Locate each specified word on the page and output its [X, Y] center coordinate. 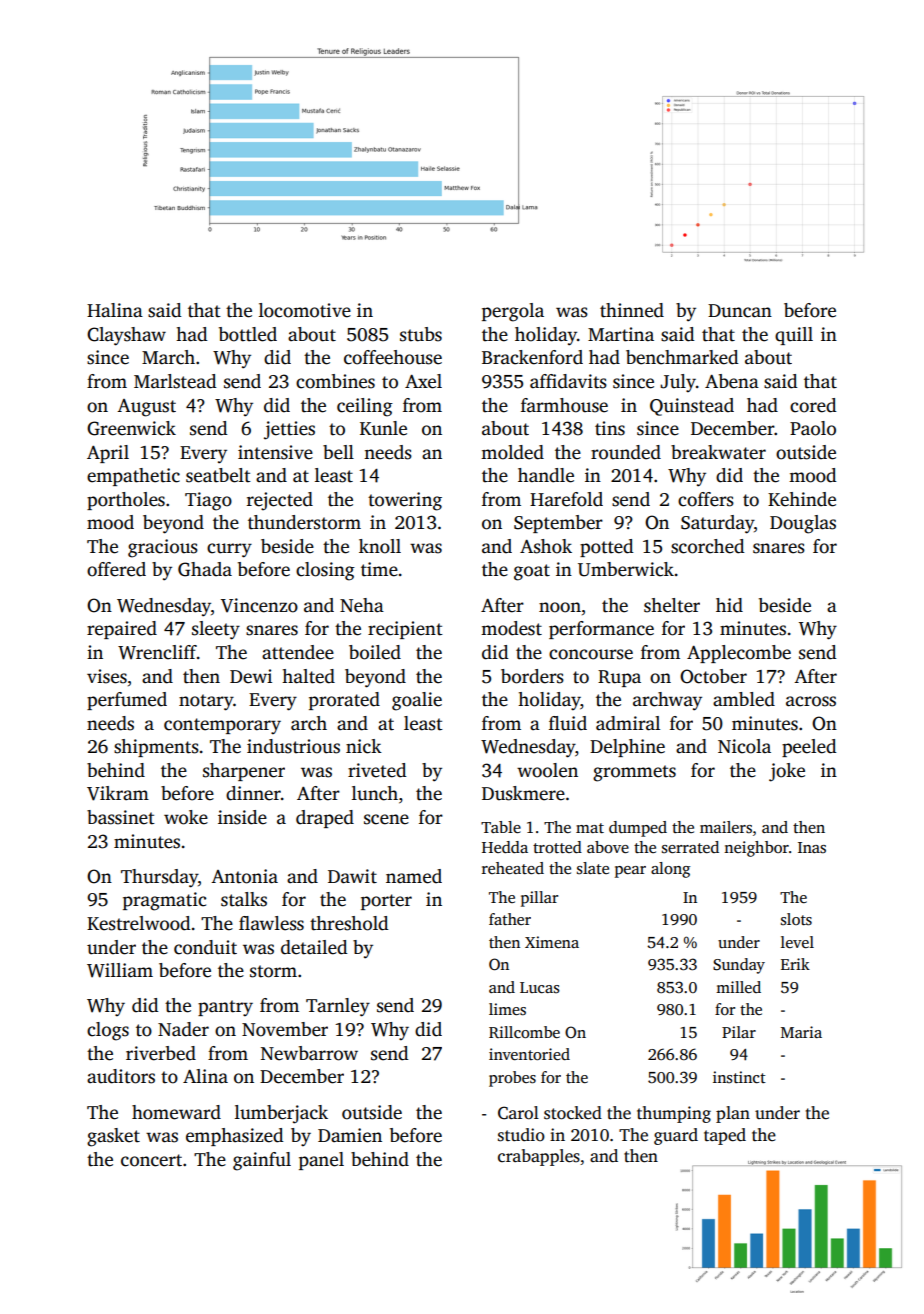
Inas [812, 848]
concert [151, 1160]
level [797, 942]
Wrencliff [157, 652]
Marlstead [175, 381]
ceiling [365, 407]
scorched [708, 546]
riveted [377, 770]
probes [512, 1079]
